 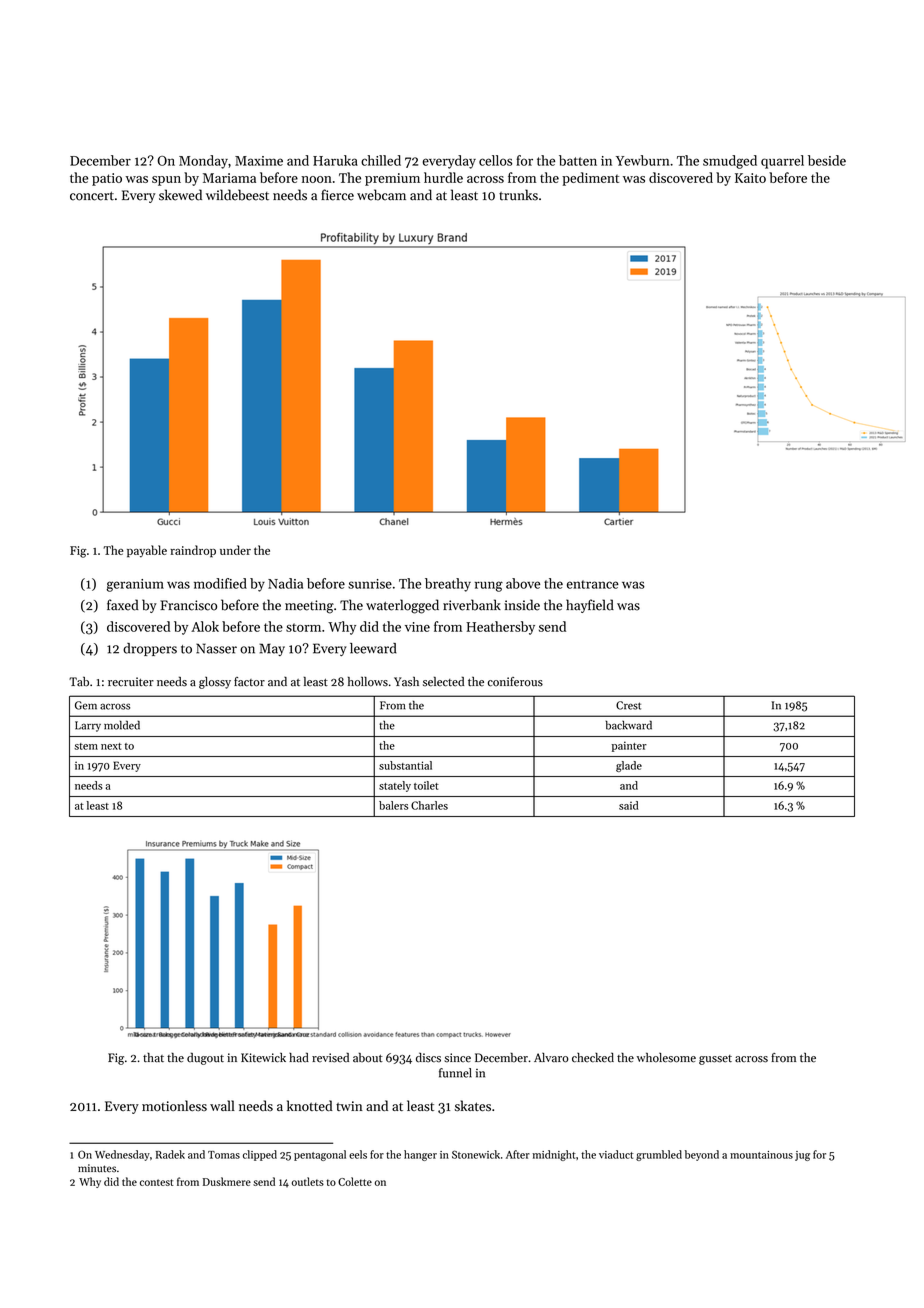 What do you see at coordinates (429, 805) in the screenshot?
I see `Charles` at bounding box center [429, 805].
